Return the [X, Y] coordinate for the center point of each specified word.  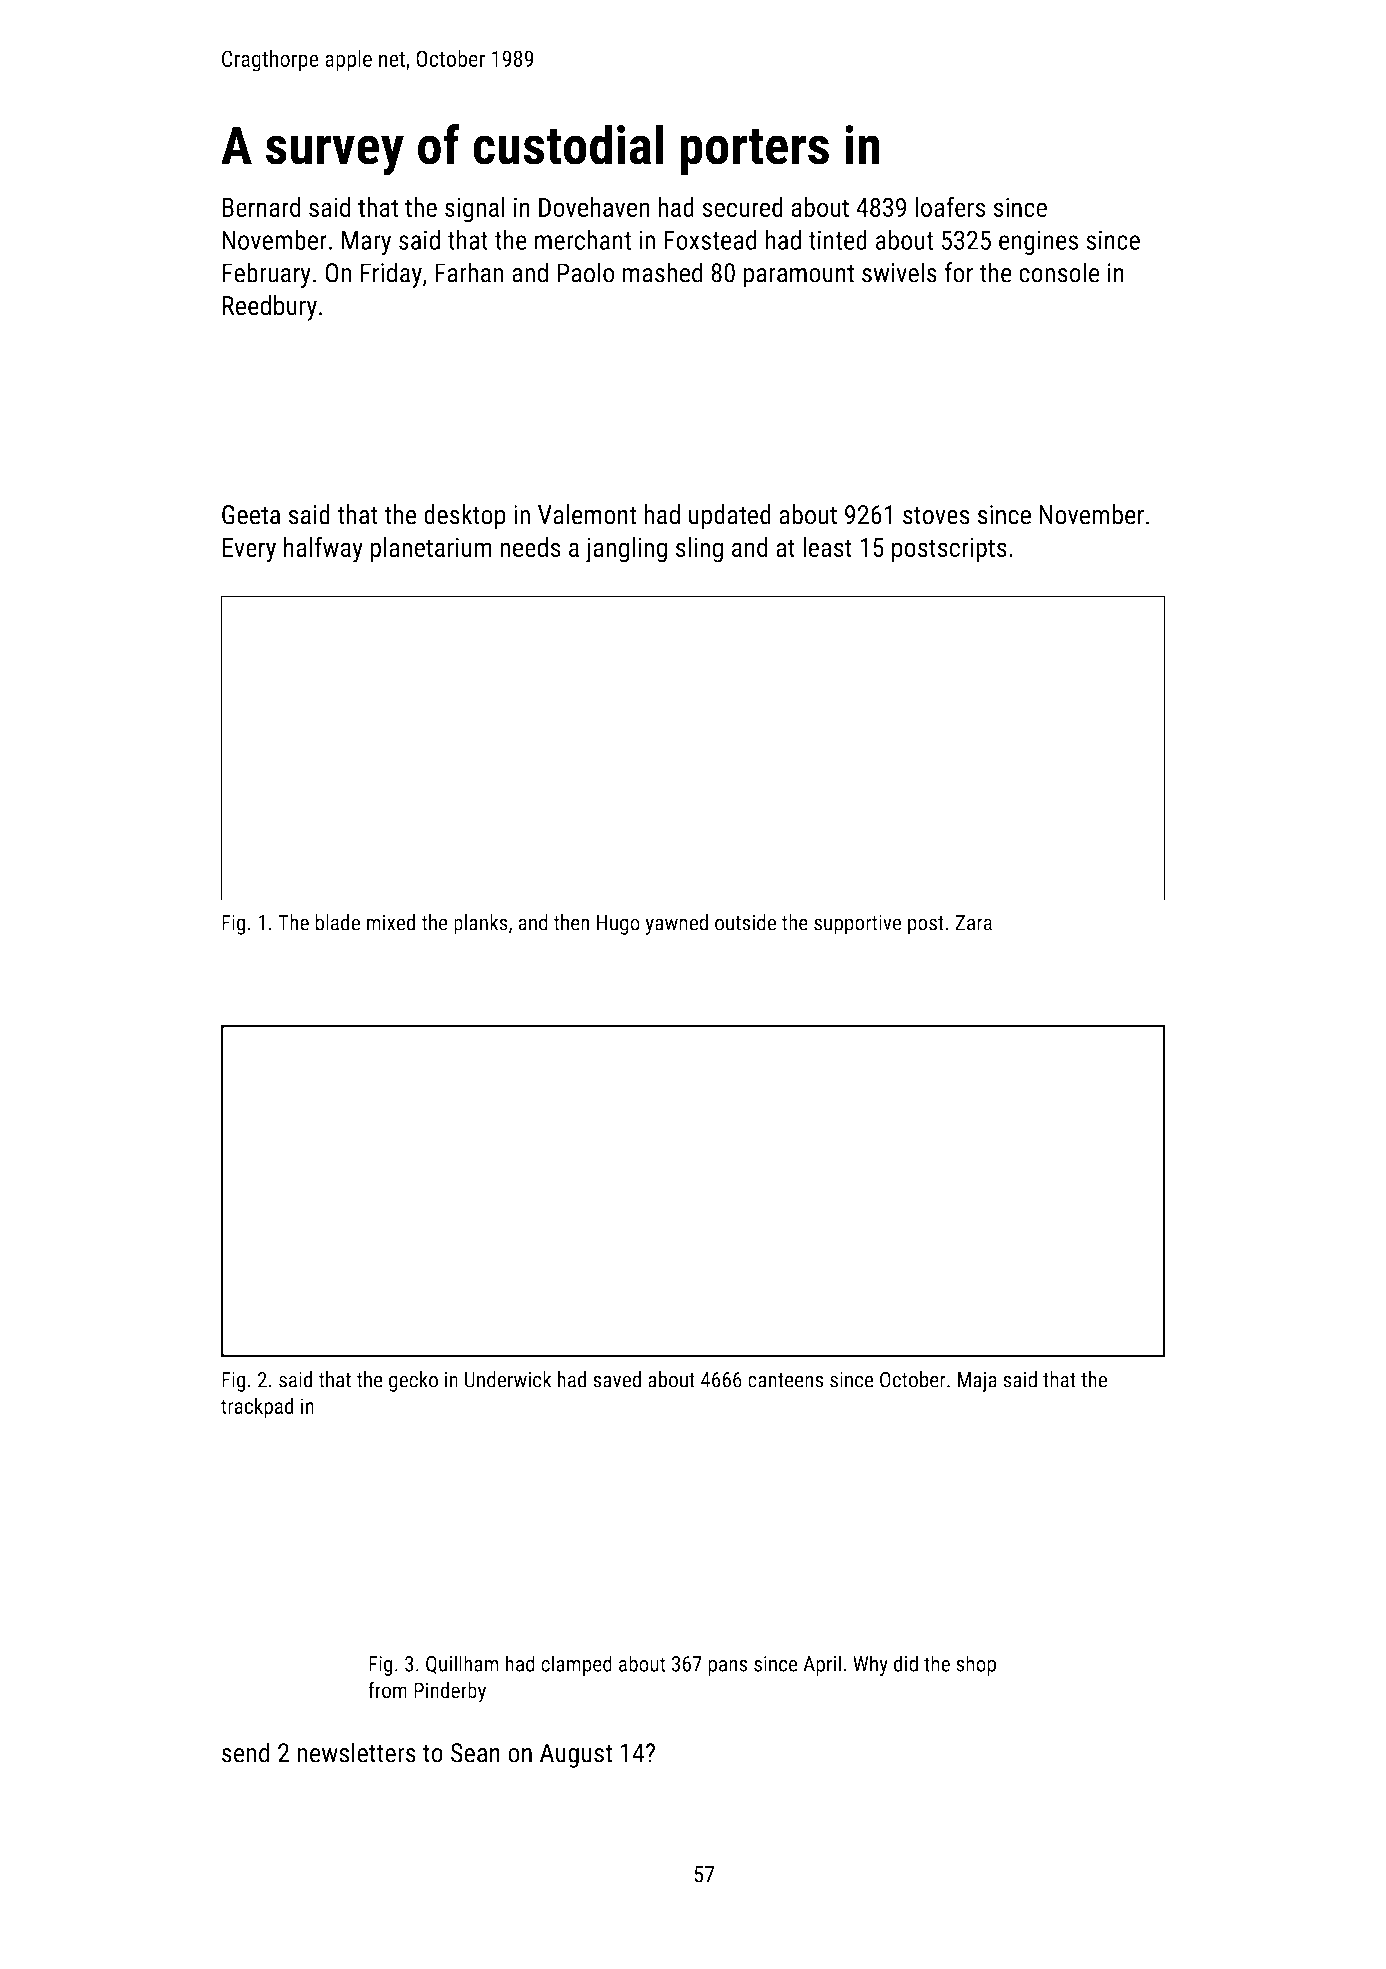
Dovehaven [594, 207]
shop [976, 1665]
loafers [950, 206]
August [576, 1755]
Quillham [462, 1664]
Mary [366, 242]
